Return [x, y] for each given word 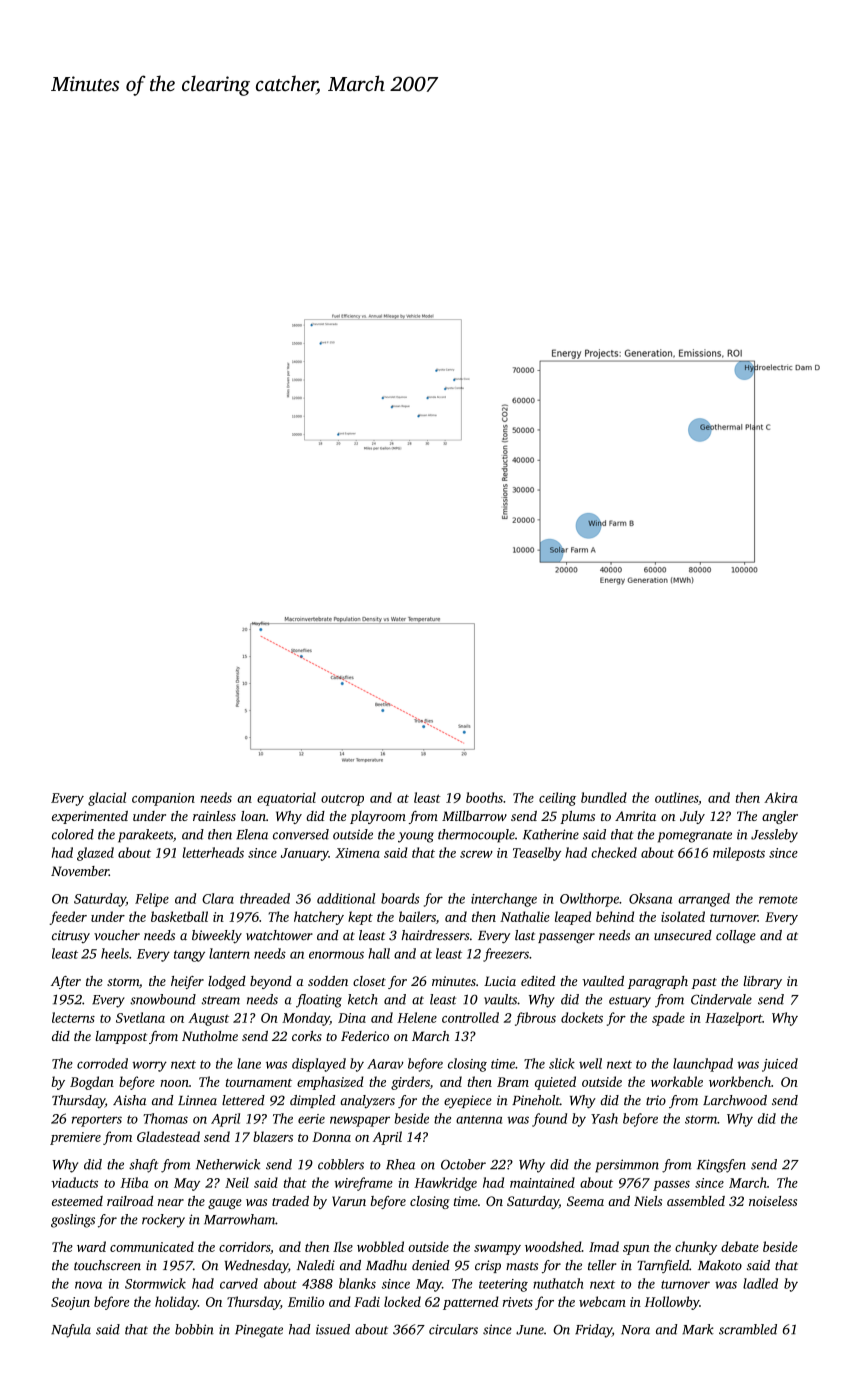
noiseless [773, 1201]
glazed [95, 854]
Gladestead [168, 1136]
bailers [417, 916]
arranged [704, 900]
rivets [518, 1302]
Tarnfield [663, 1266]
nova [88, 1285]
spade [668, 1019]
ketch [363, 999]
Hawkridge [445, 1184]
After [66, 982]
